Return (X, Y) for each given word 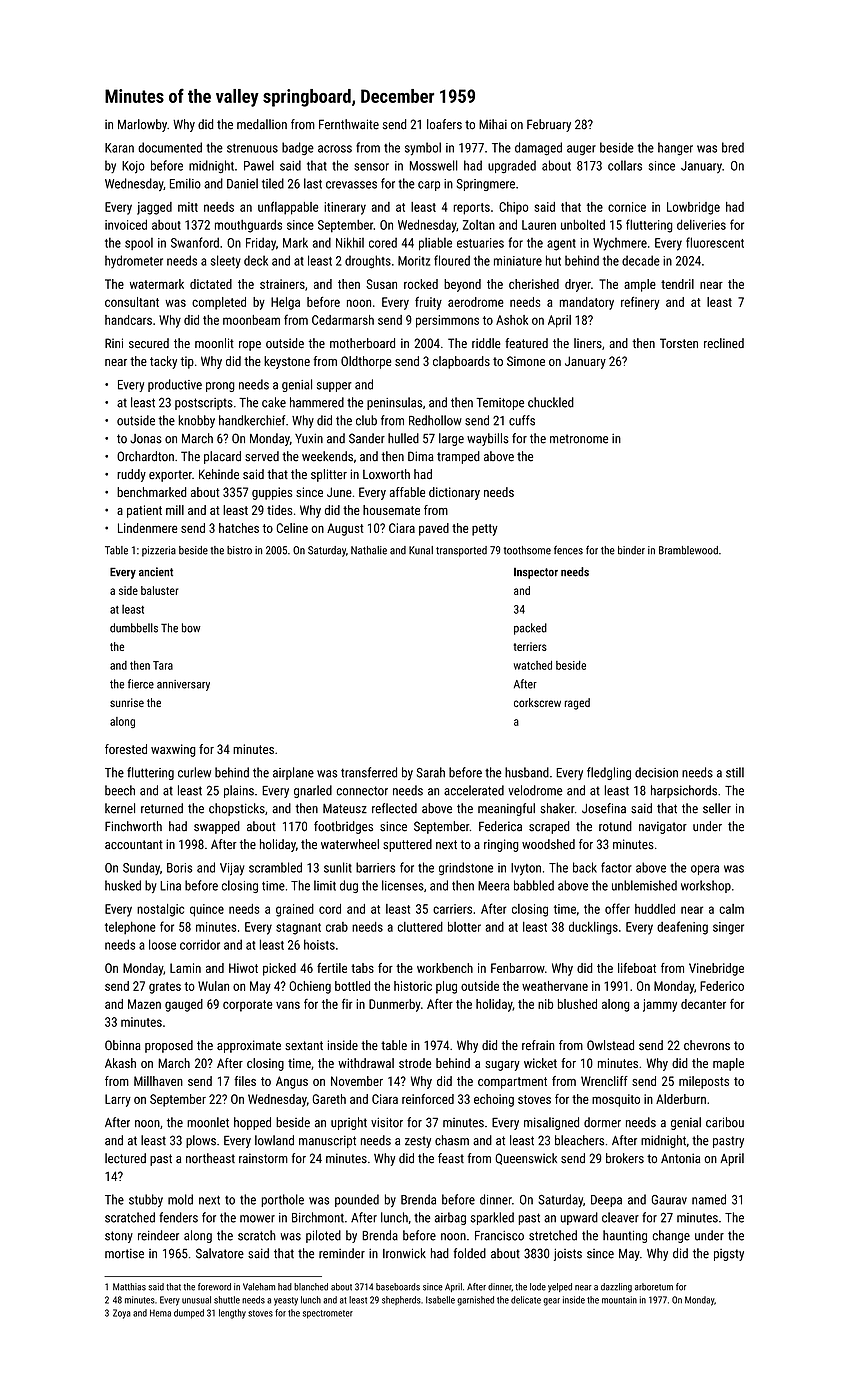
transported (461, 551)
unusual (196, 1300)
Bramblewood (688, 550)
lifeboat (637, 968)
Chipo (513, 208)
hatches (239, 528)
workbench (445, 968)
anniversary (183, 685)
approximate (249, 1046)
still (735, 772)
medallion (262, 124)
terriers (530, 646)
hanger (675, 148)
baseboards (398, 1287)
